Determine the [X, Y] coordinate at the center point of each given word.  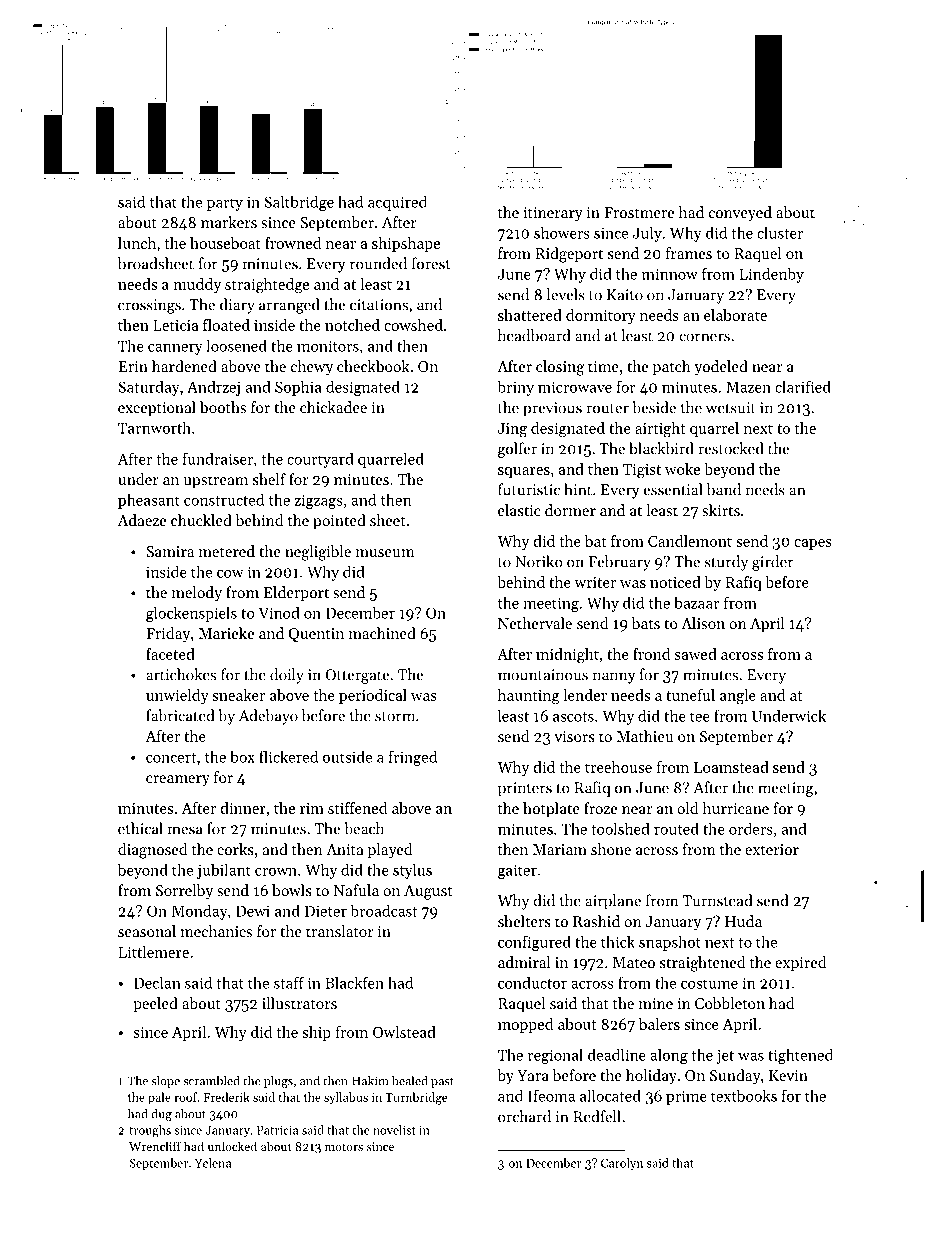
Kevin [788, 1075]
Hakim [370, 1081]
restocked [731, 448]
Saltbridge [299, 203]
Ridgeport [569, 255]
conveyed [740, 214]
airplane [613, 902]
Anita [345, 849]
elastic [519, 510]
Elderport [296, 593]
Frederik [226, 1097]
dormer [570, 510]
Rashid [596, 921]
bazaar [697, 602]
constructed [224, 500]
